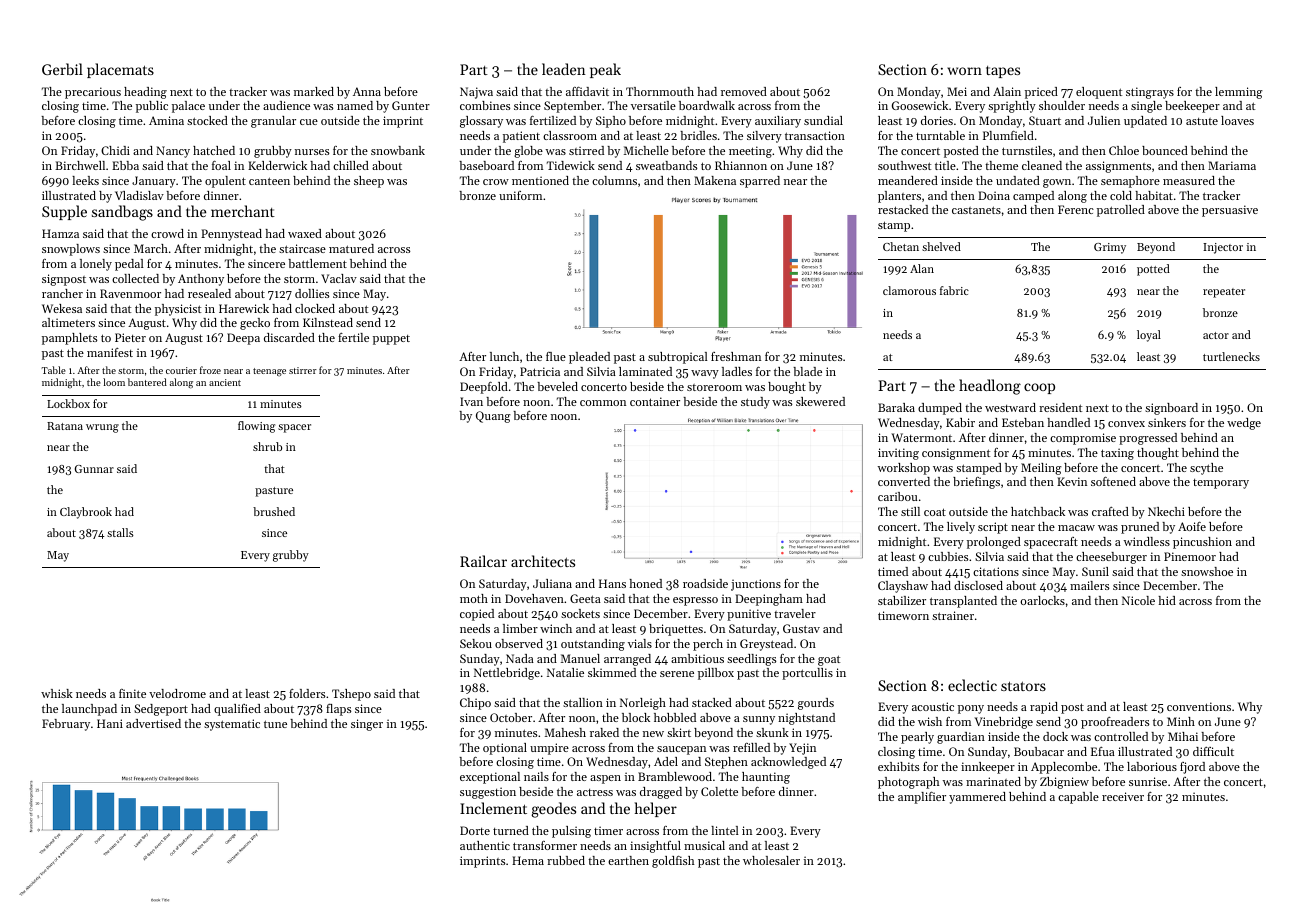 The image size is (1308, 924). Describe the element at coordinates (643, 704) in the screenshot. I see `Norleigh` at that location.
